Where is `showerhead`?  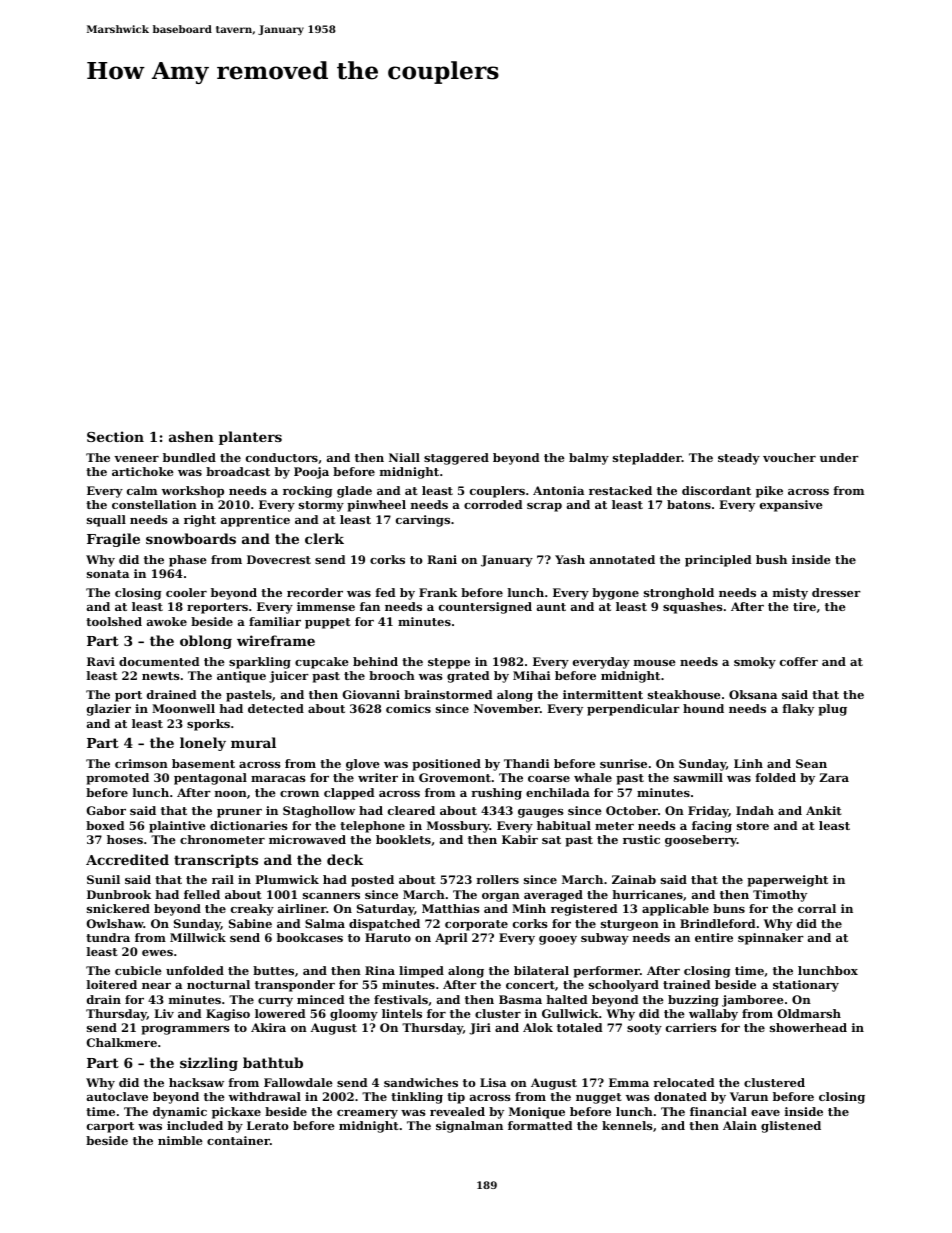 showerhead is located at coordinates (808, 1027).
